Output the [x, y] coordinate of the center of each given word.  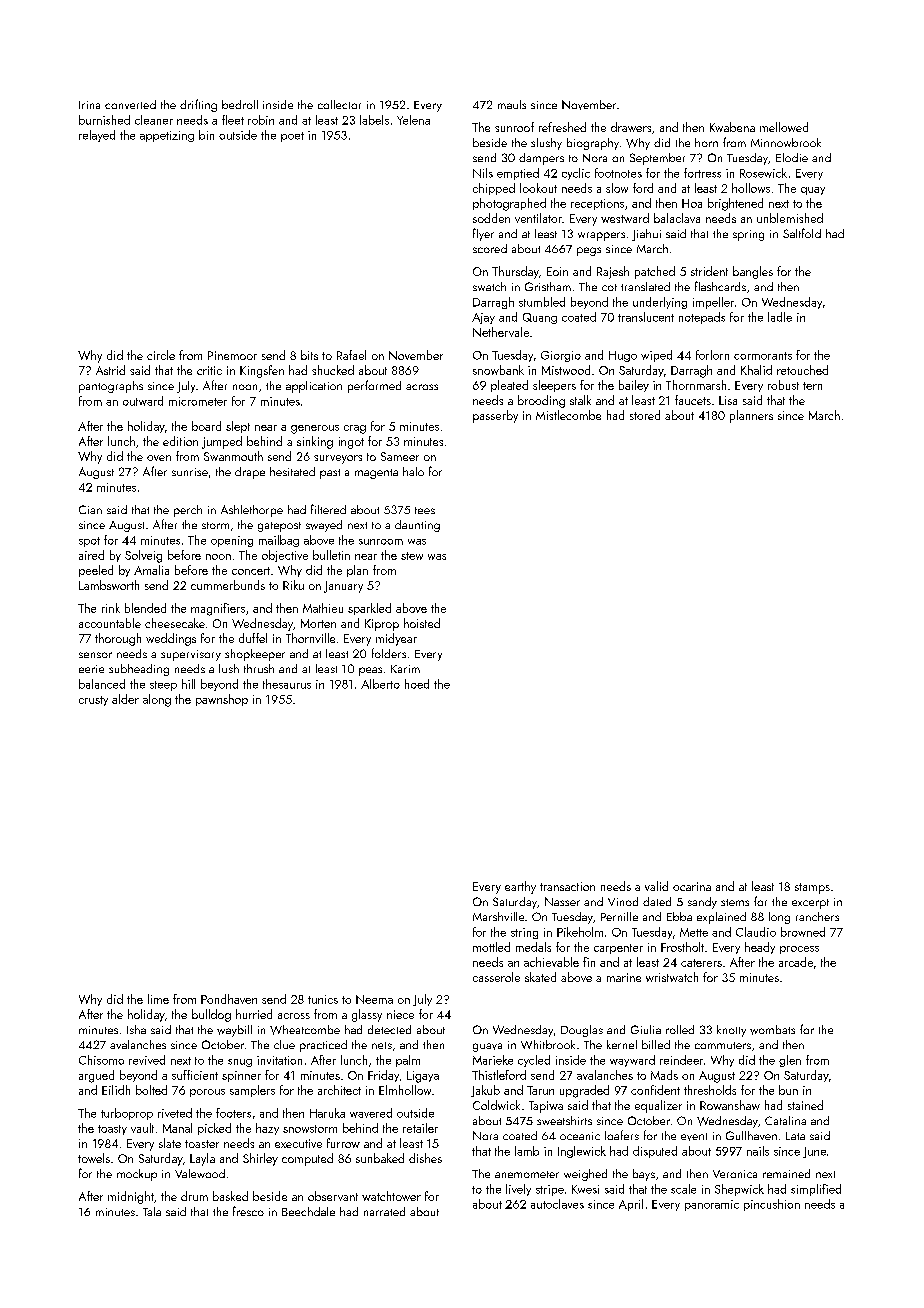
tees [425, 510]
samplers [252, 1091]
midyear [396, 639]
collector [339, 104]
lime [158, 999]
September [657, 159]
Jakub [485, 1091]
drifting [198, 105]
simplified [816, 1190]
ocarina [692, 886]
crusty [93, 701]
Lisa [728, 400]
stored [645, 415]
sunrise [190, 472]
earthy [520, 887]
